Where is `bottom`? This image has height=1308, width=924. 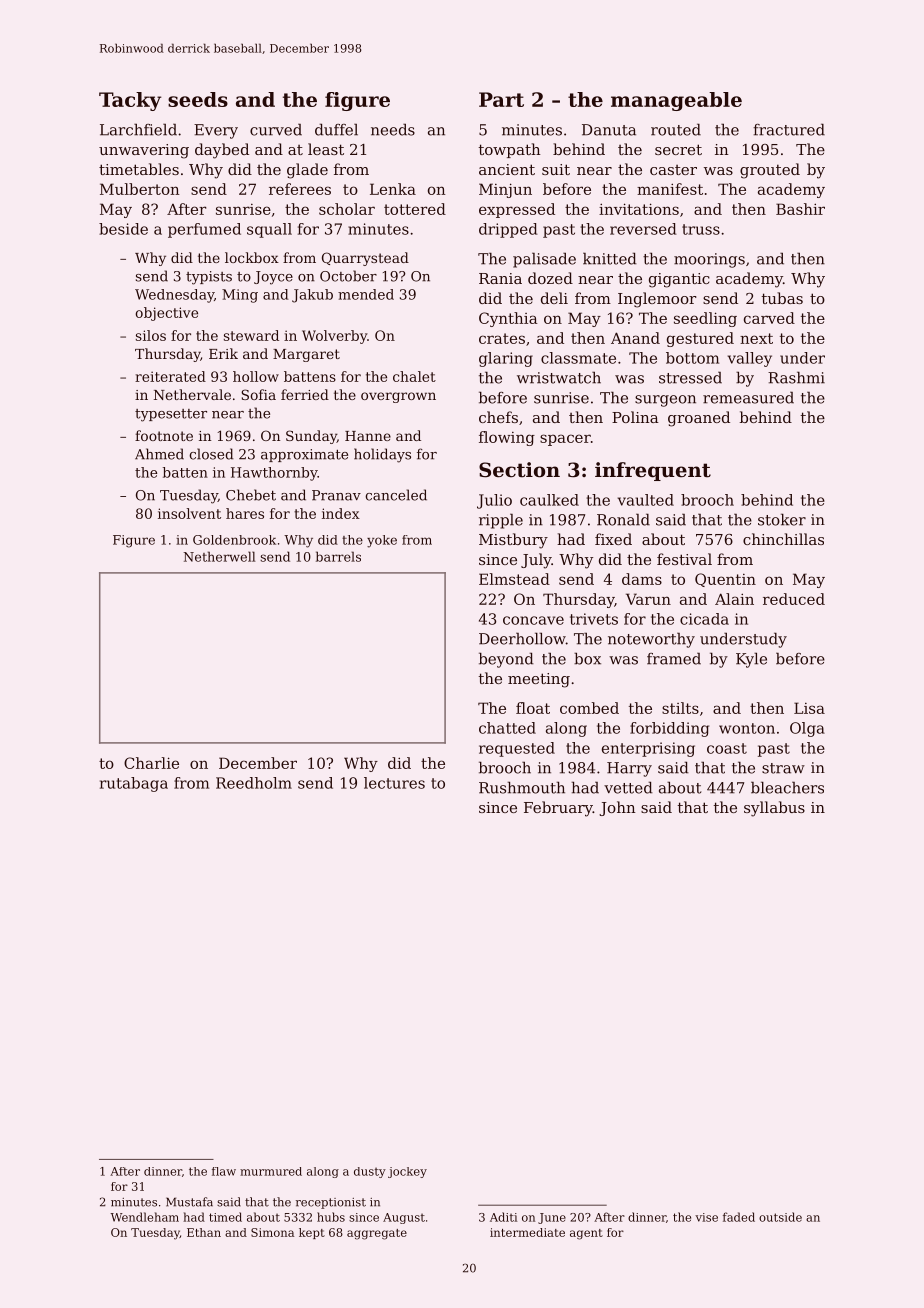
bottom is located at coordinates (692, 358).
